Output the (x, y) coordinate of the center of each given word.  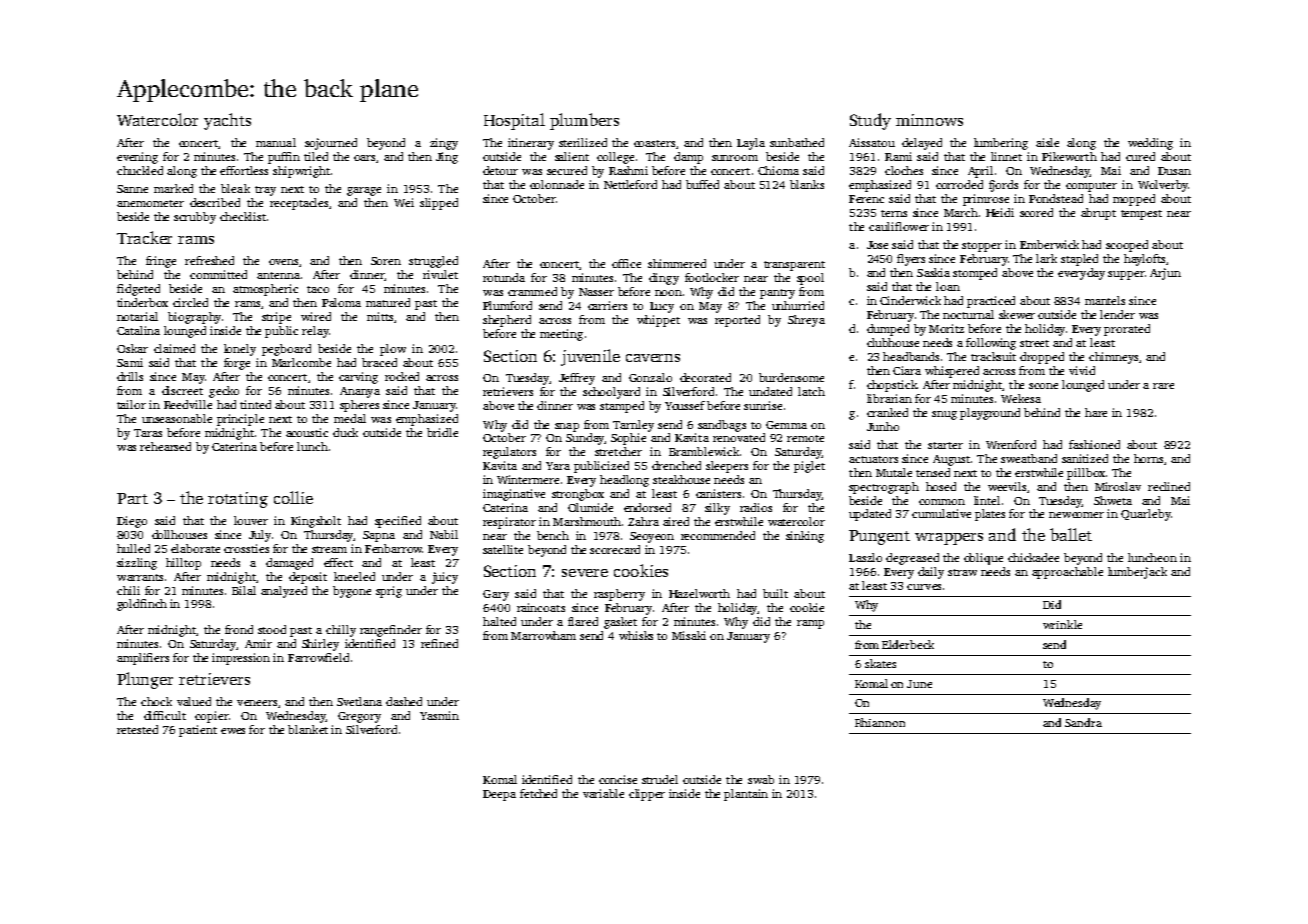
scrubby (195, 218)
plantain (746, 795)
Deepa (499, 795)
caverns (653, 358)
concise (618, 779)
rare (1163, 386)
